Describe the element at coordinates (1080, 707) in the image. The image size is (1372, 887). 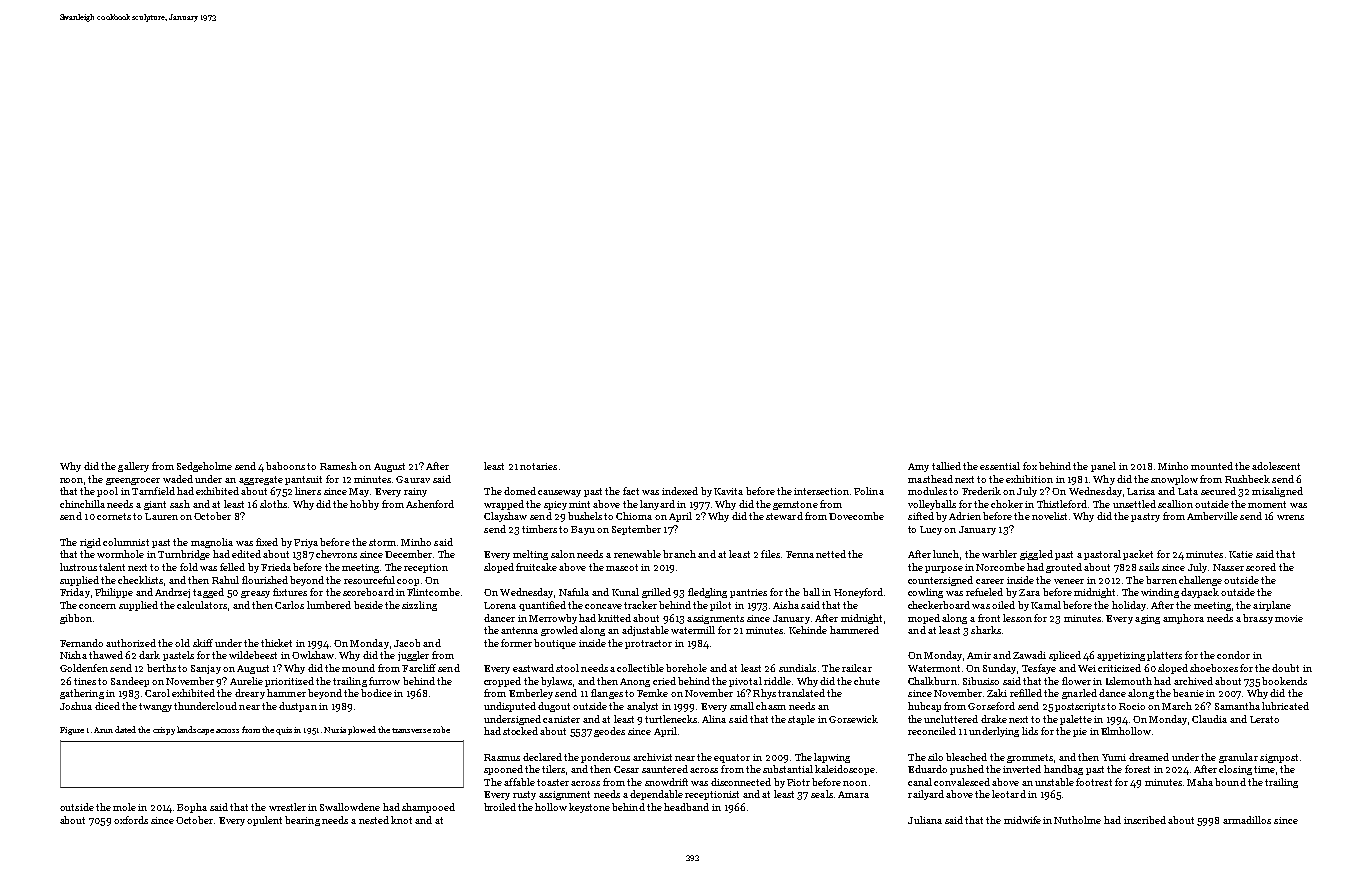
I see `postscripts` at that location.
